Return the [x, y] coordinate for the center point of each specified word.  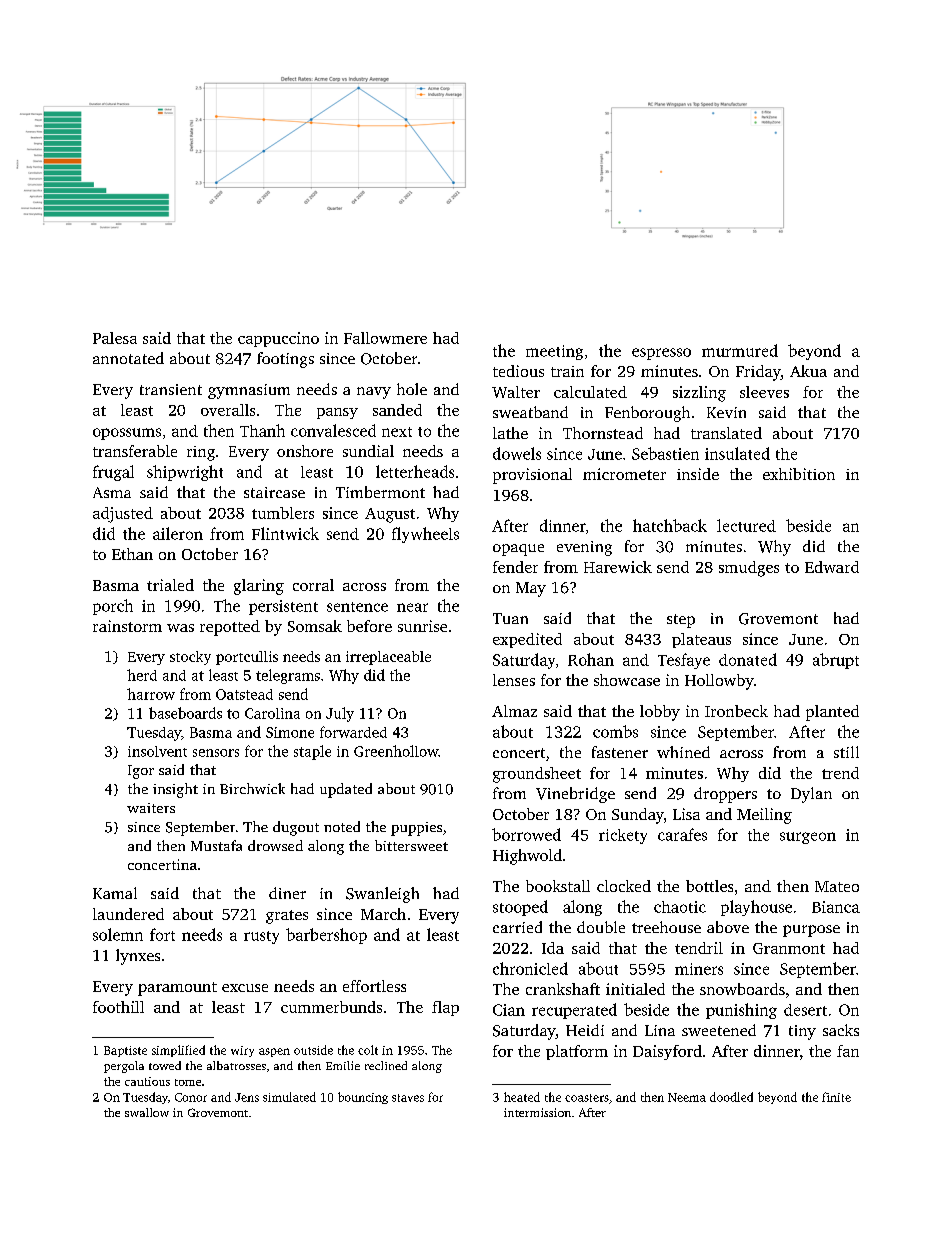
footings [285, 360]
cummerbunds [331, 1007]
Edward [832, 567]
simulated [289, 1097]
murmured [740, 350]
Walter [516, 392]
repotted [230, 628]
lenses [514, 680]
